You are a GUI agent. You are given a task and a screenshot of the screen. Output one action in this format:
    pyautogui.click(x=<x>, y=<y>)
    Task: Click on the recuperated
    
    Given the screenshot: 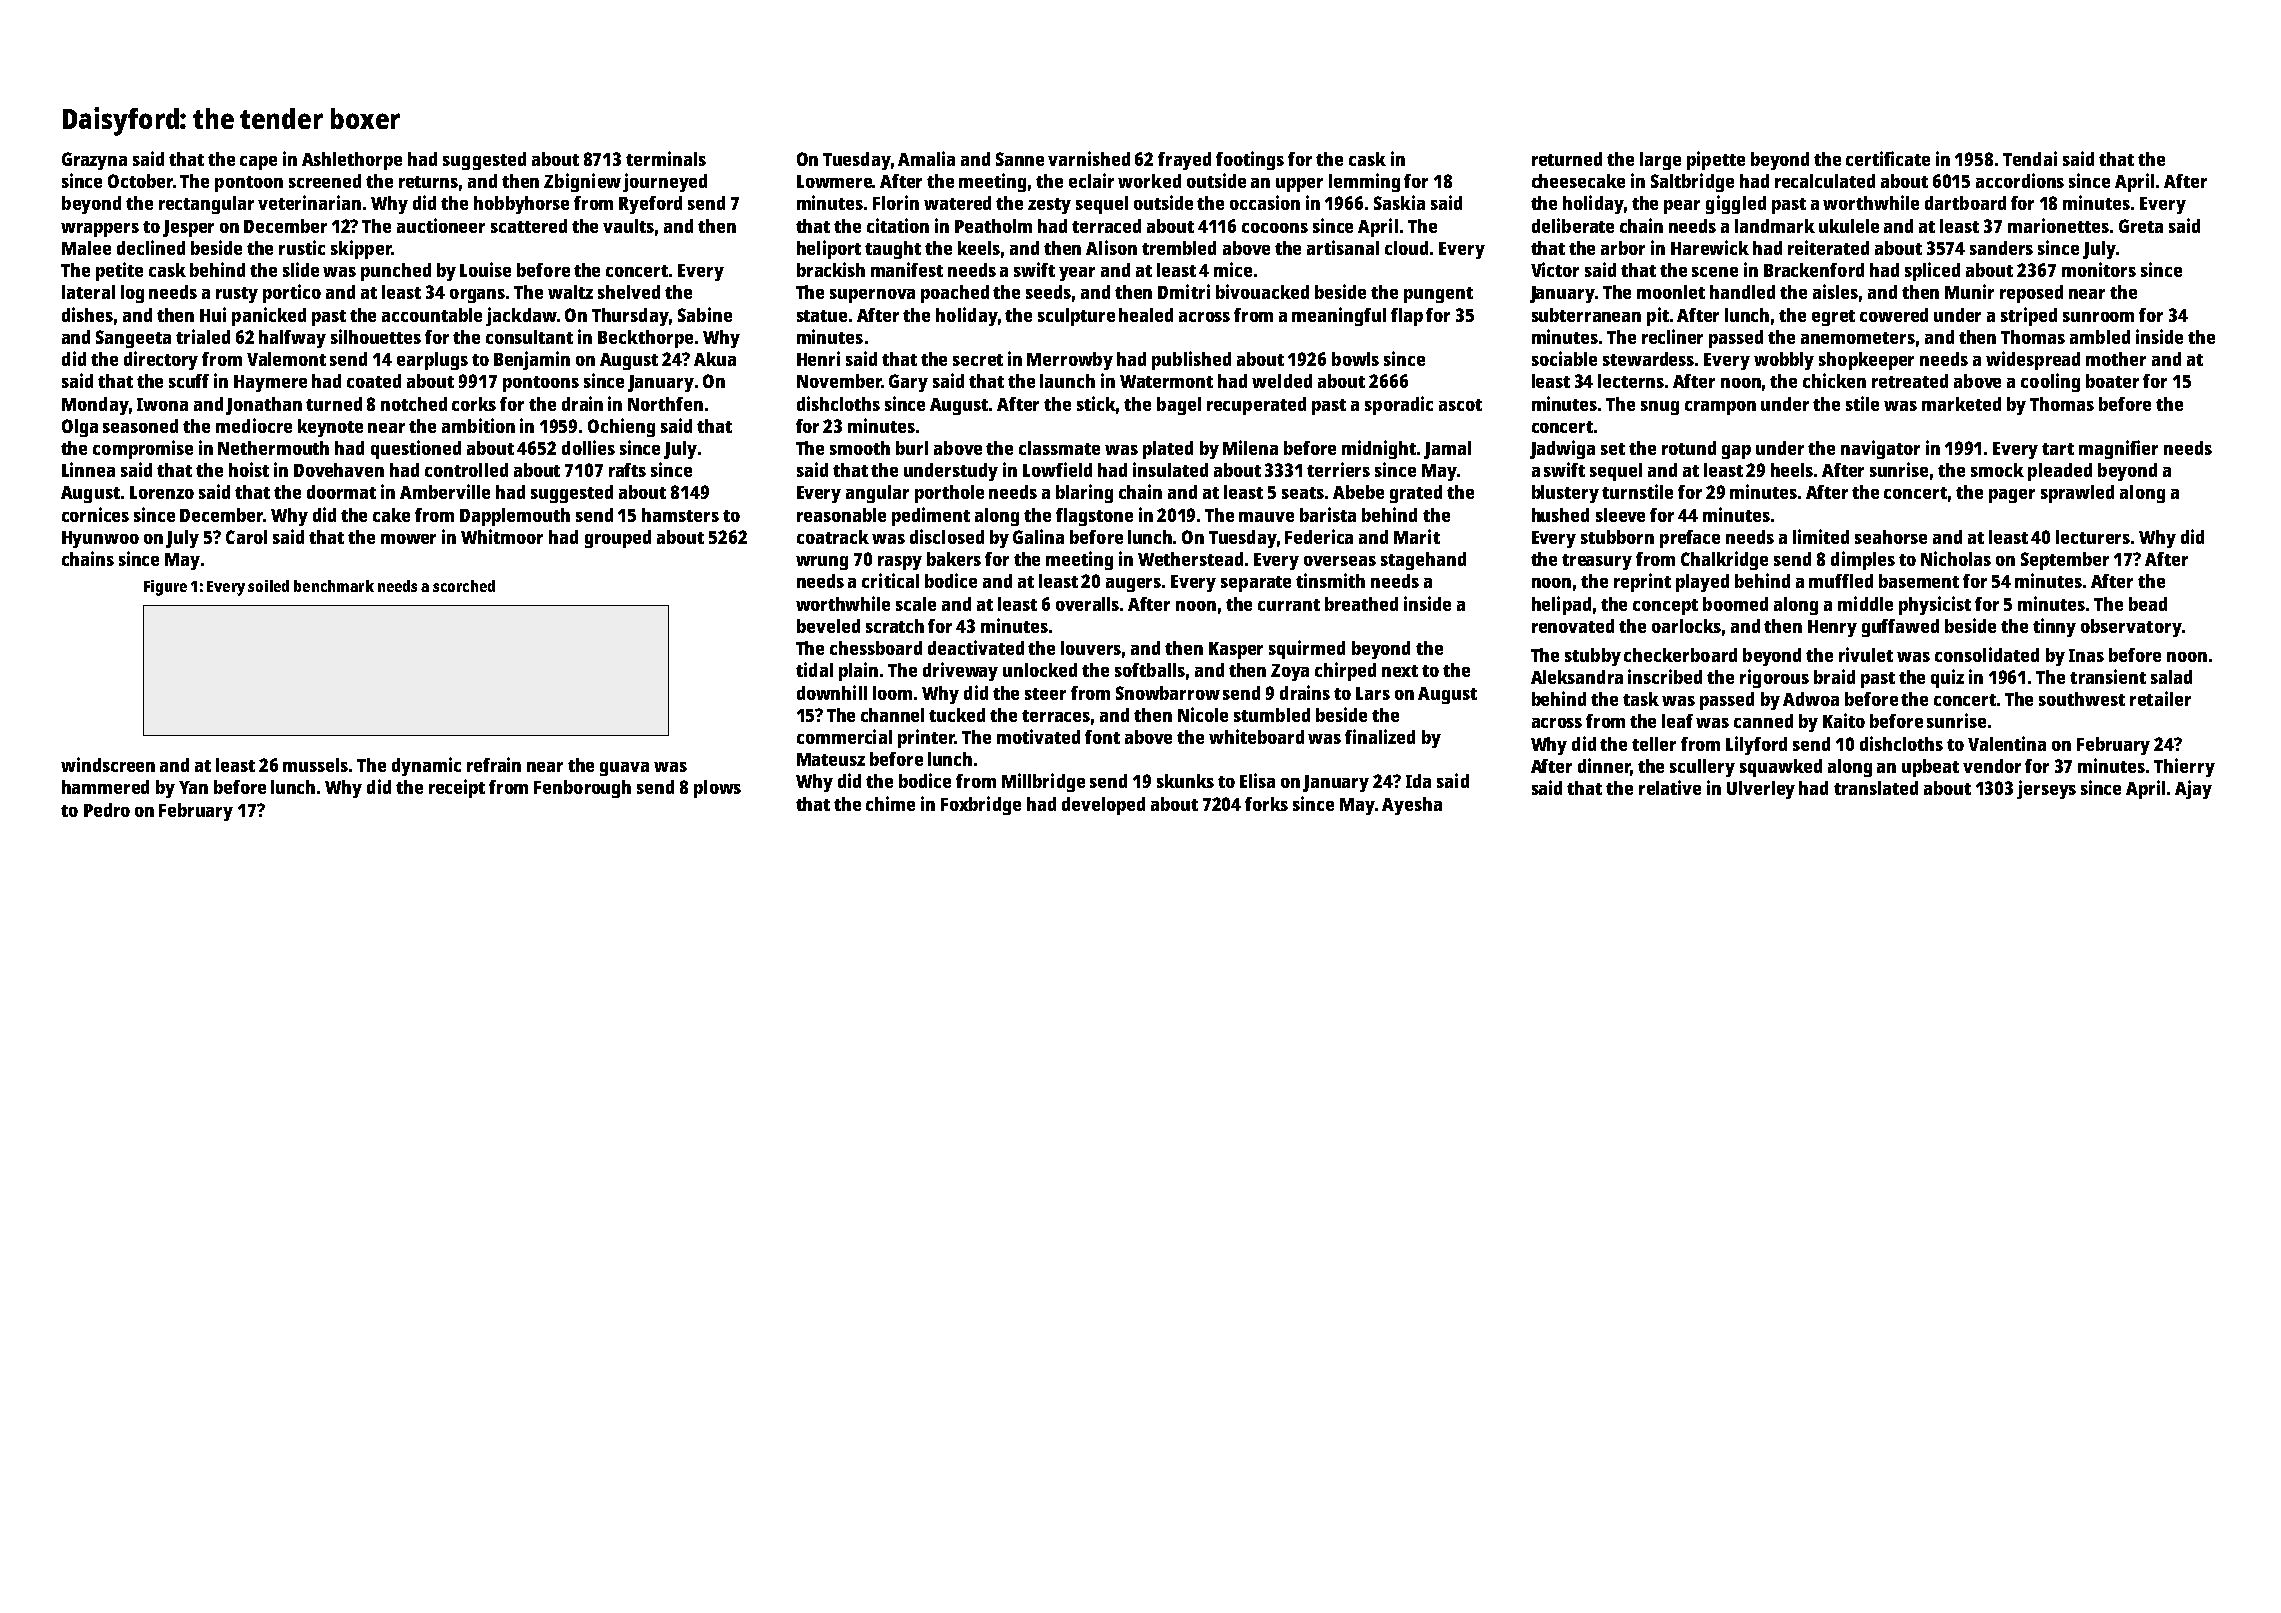 What is the action you would take?
    pyautogui.click(x=1256, y=406)
